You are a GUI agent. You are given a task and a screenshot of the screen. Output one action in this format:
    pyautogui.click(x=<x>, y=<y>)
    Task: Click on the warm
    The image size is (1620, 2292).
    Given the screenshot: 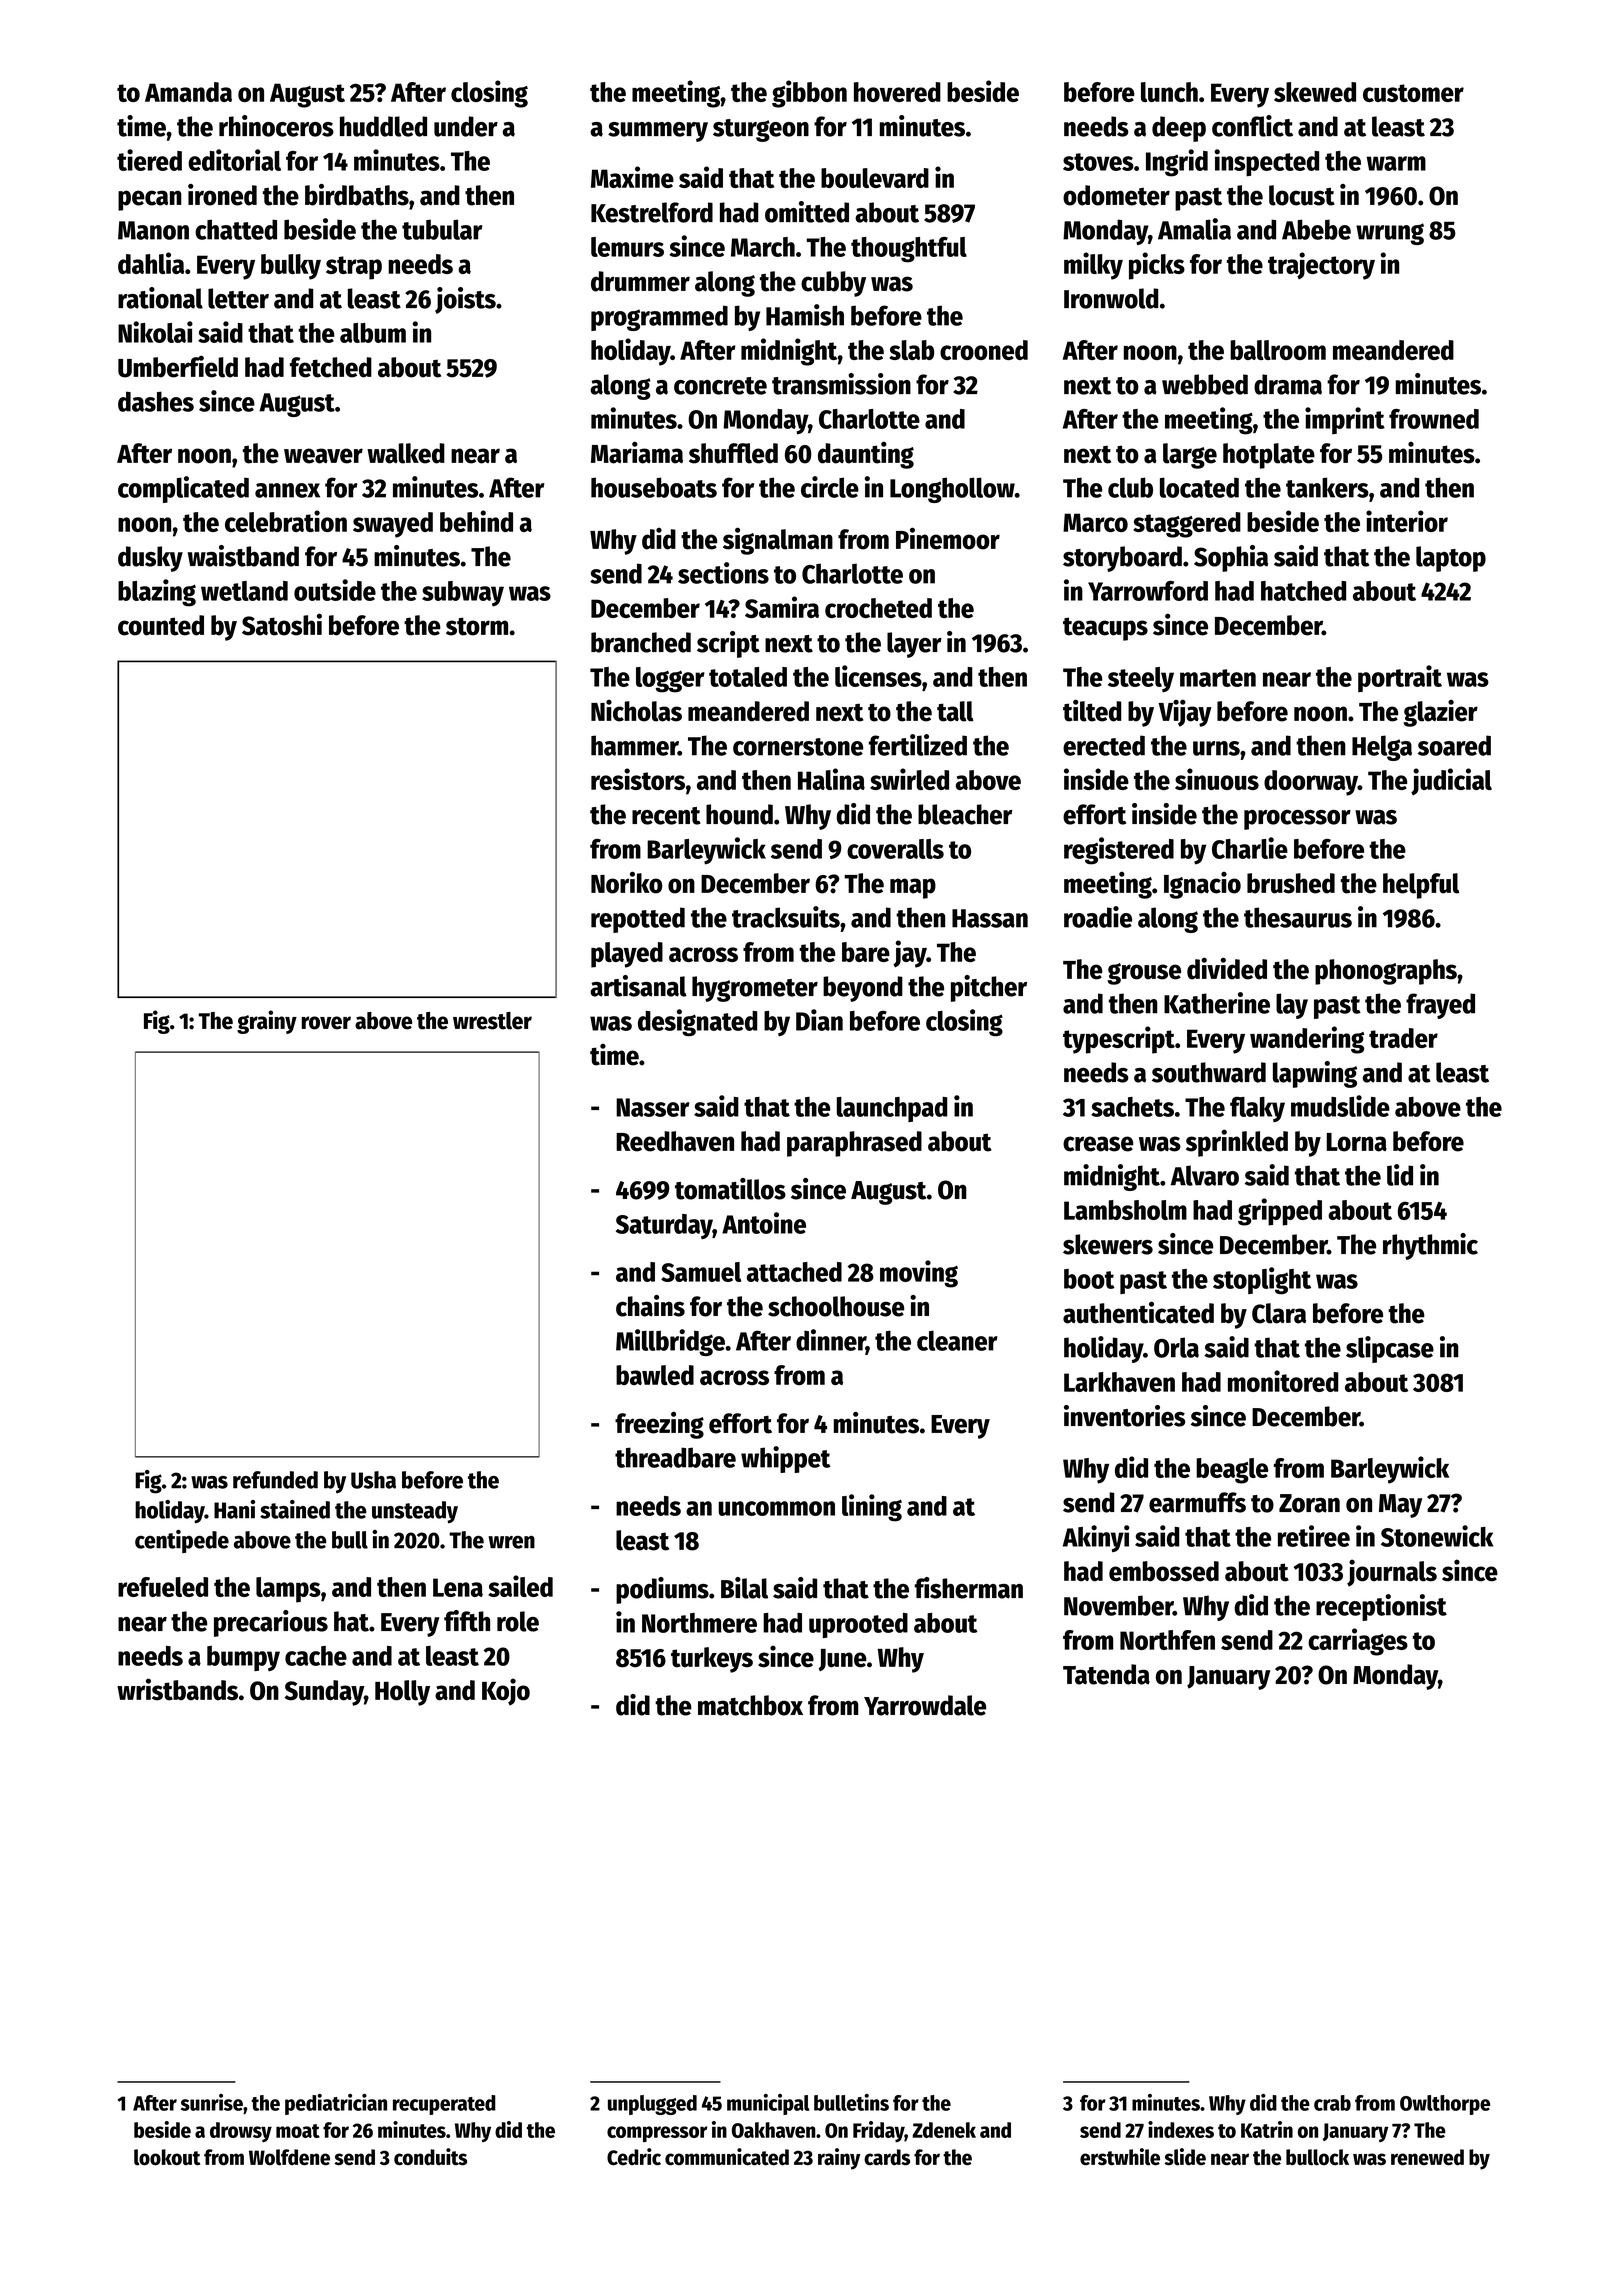 What is the action you would take?
    pyautogui.click(x=1396, y=163)
